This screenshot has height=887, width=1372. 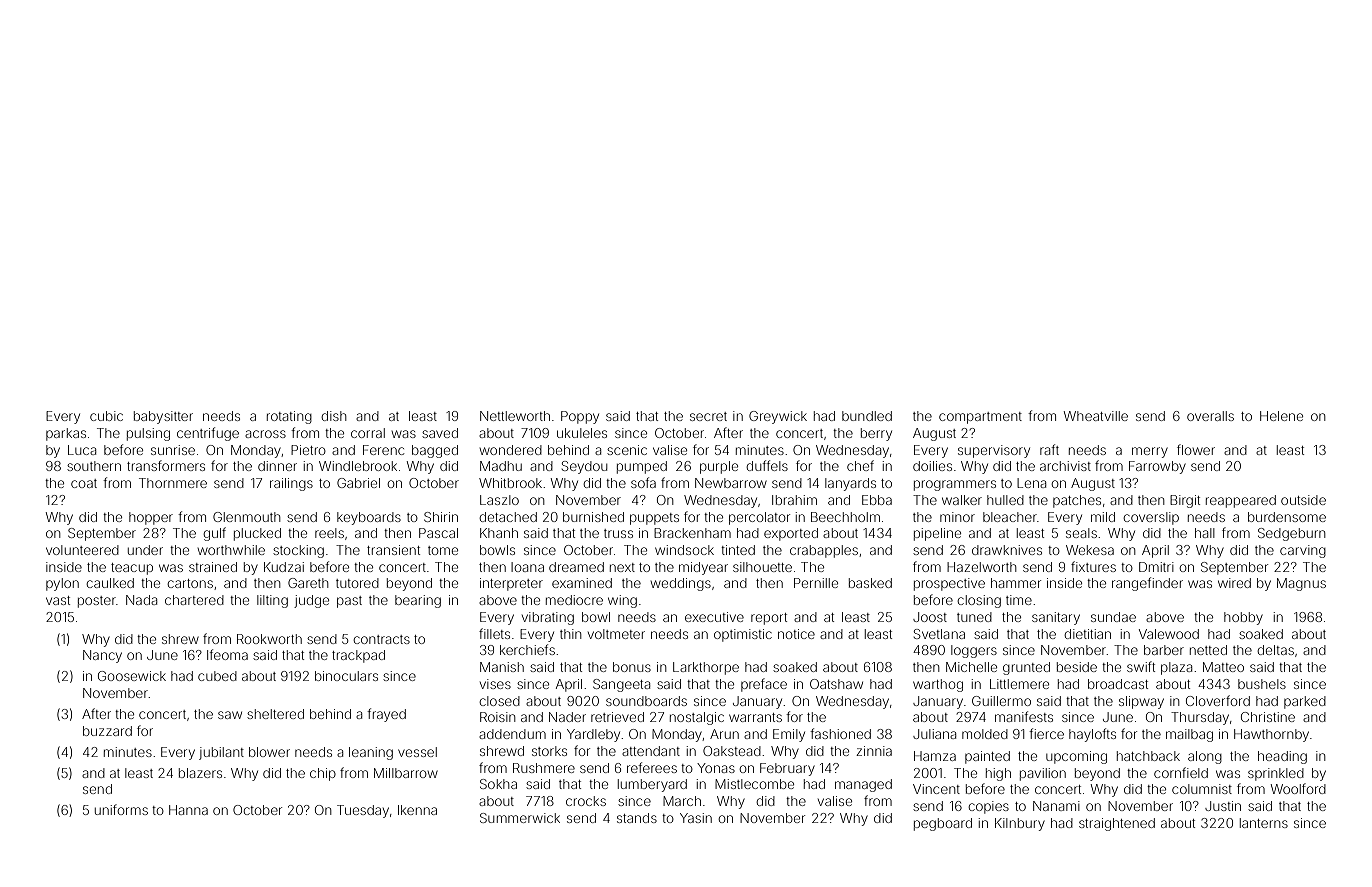 I want to click on Cloverford, so click(x=1218, y=700).
